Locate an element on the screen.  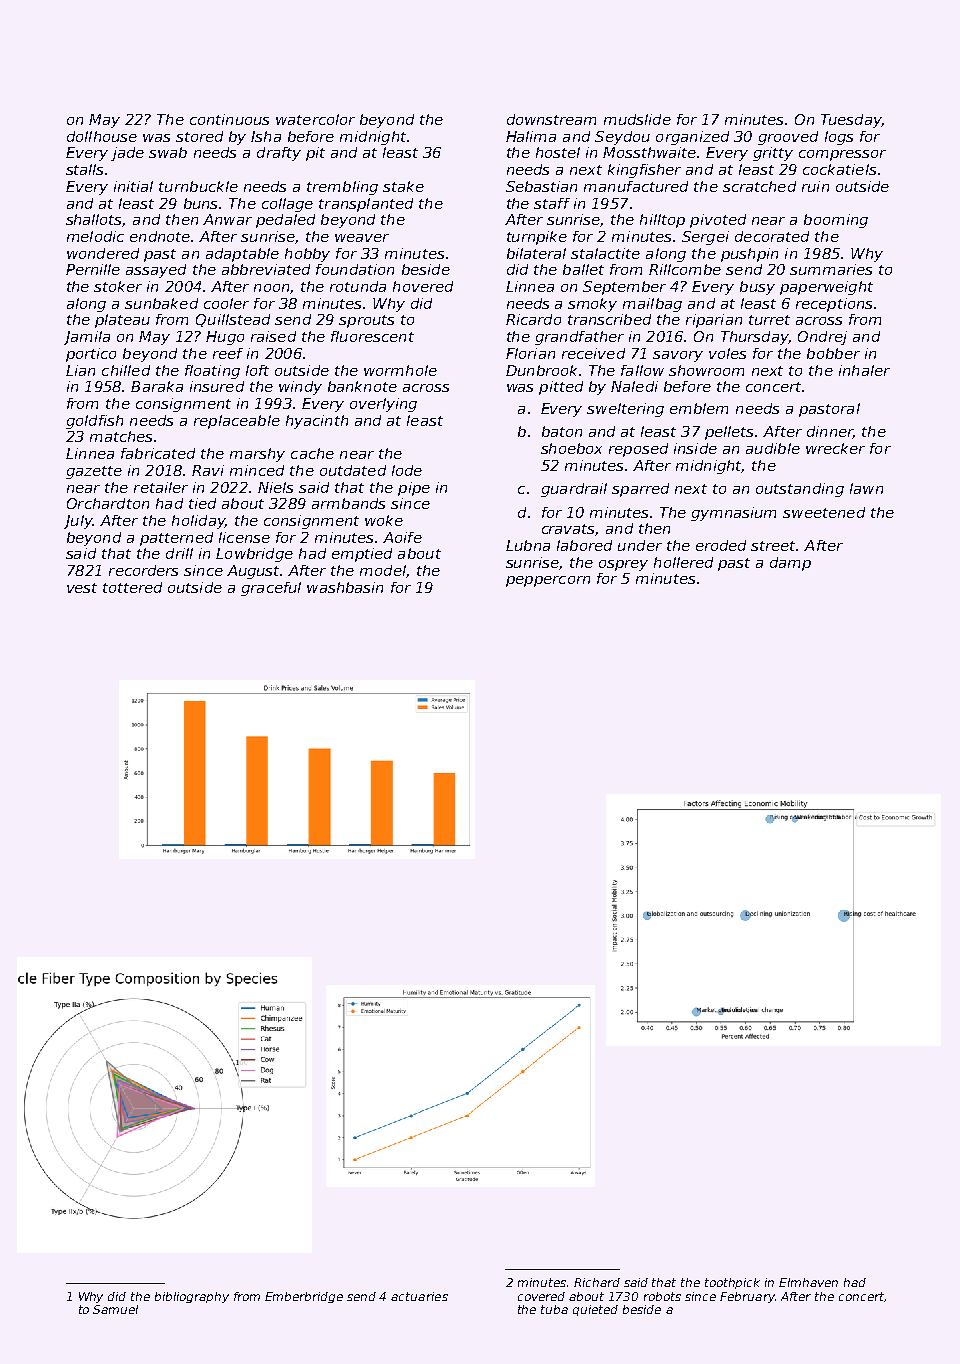
tuba is located at coordinates (554, 1309).
